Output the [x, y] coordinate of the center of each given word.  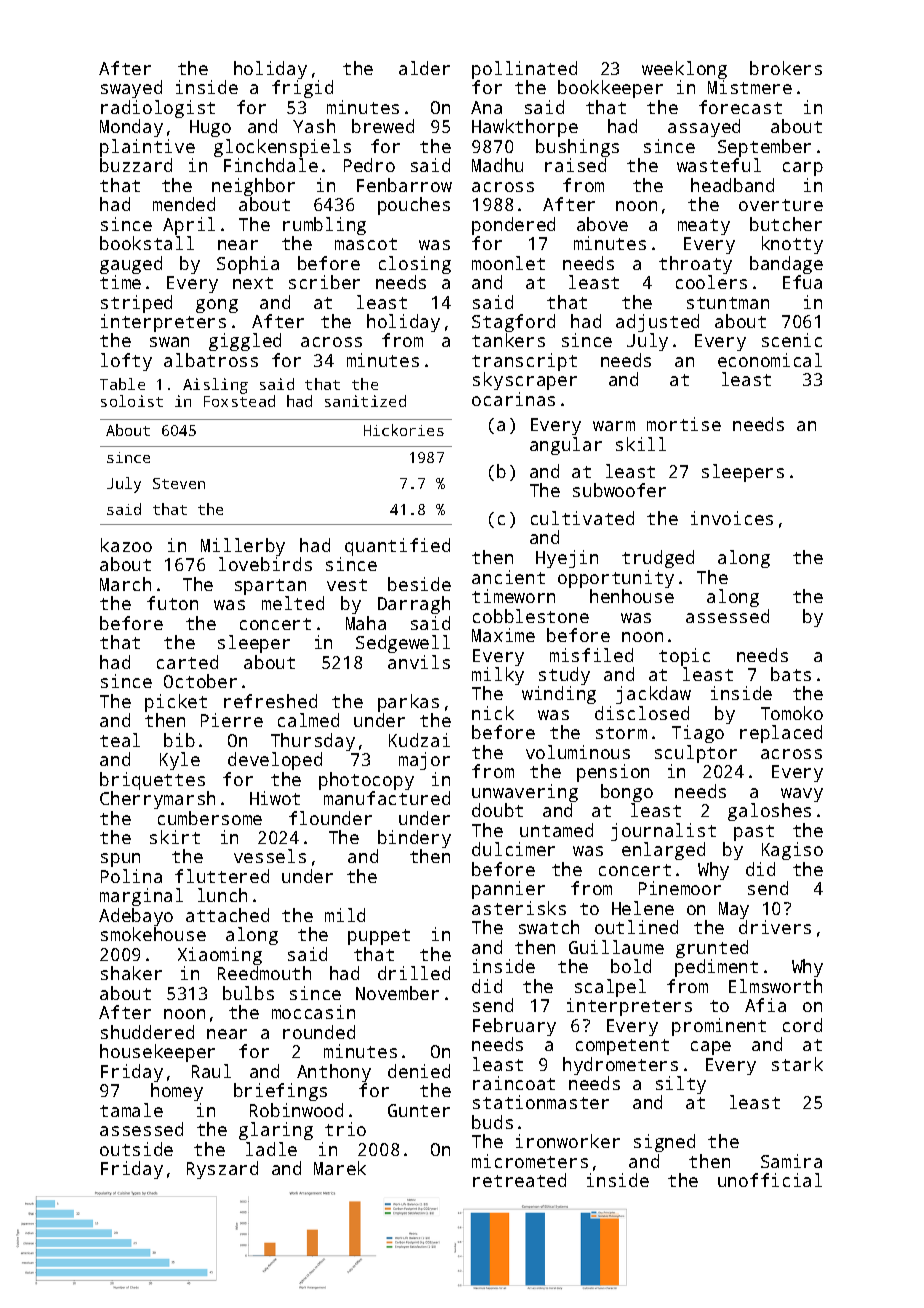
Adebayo [136, 917]
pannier [508, 890]
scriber [324, 282]
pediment [716, 968]
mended [184, 204]
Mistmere [750, 87]
